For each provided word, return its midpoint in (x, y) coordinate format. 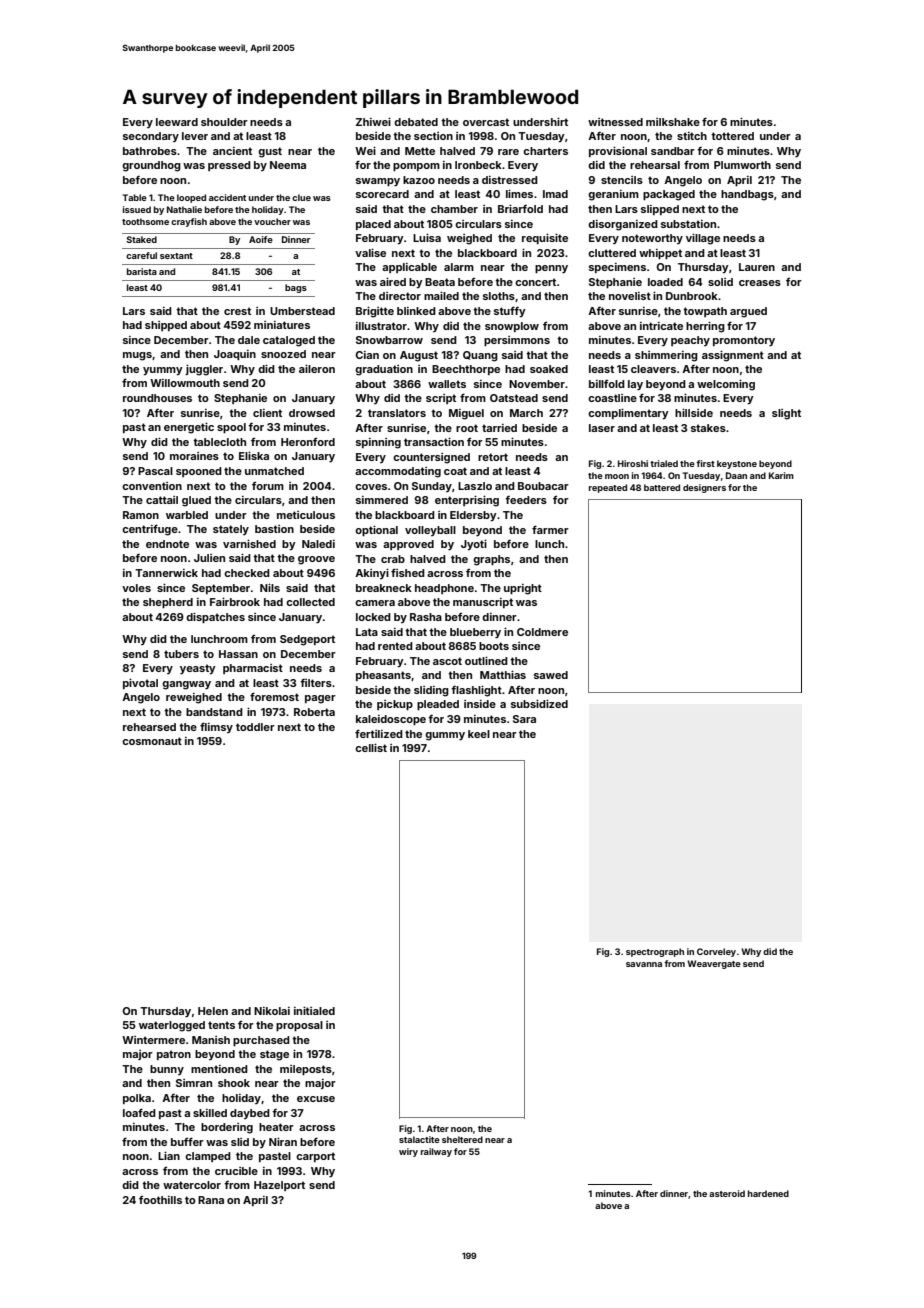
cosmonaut (152, 741)
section (433, 136)
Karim (781, 475)
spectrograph (655, 952)
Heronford (308, 442)
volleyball (430, 531)
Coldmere (542, 632)
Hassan (238, 654)
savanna (644, 964)
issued (137, 209)
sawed (551, 675)
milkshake (673, 122)
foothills (160, 1200)
